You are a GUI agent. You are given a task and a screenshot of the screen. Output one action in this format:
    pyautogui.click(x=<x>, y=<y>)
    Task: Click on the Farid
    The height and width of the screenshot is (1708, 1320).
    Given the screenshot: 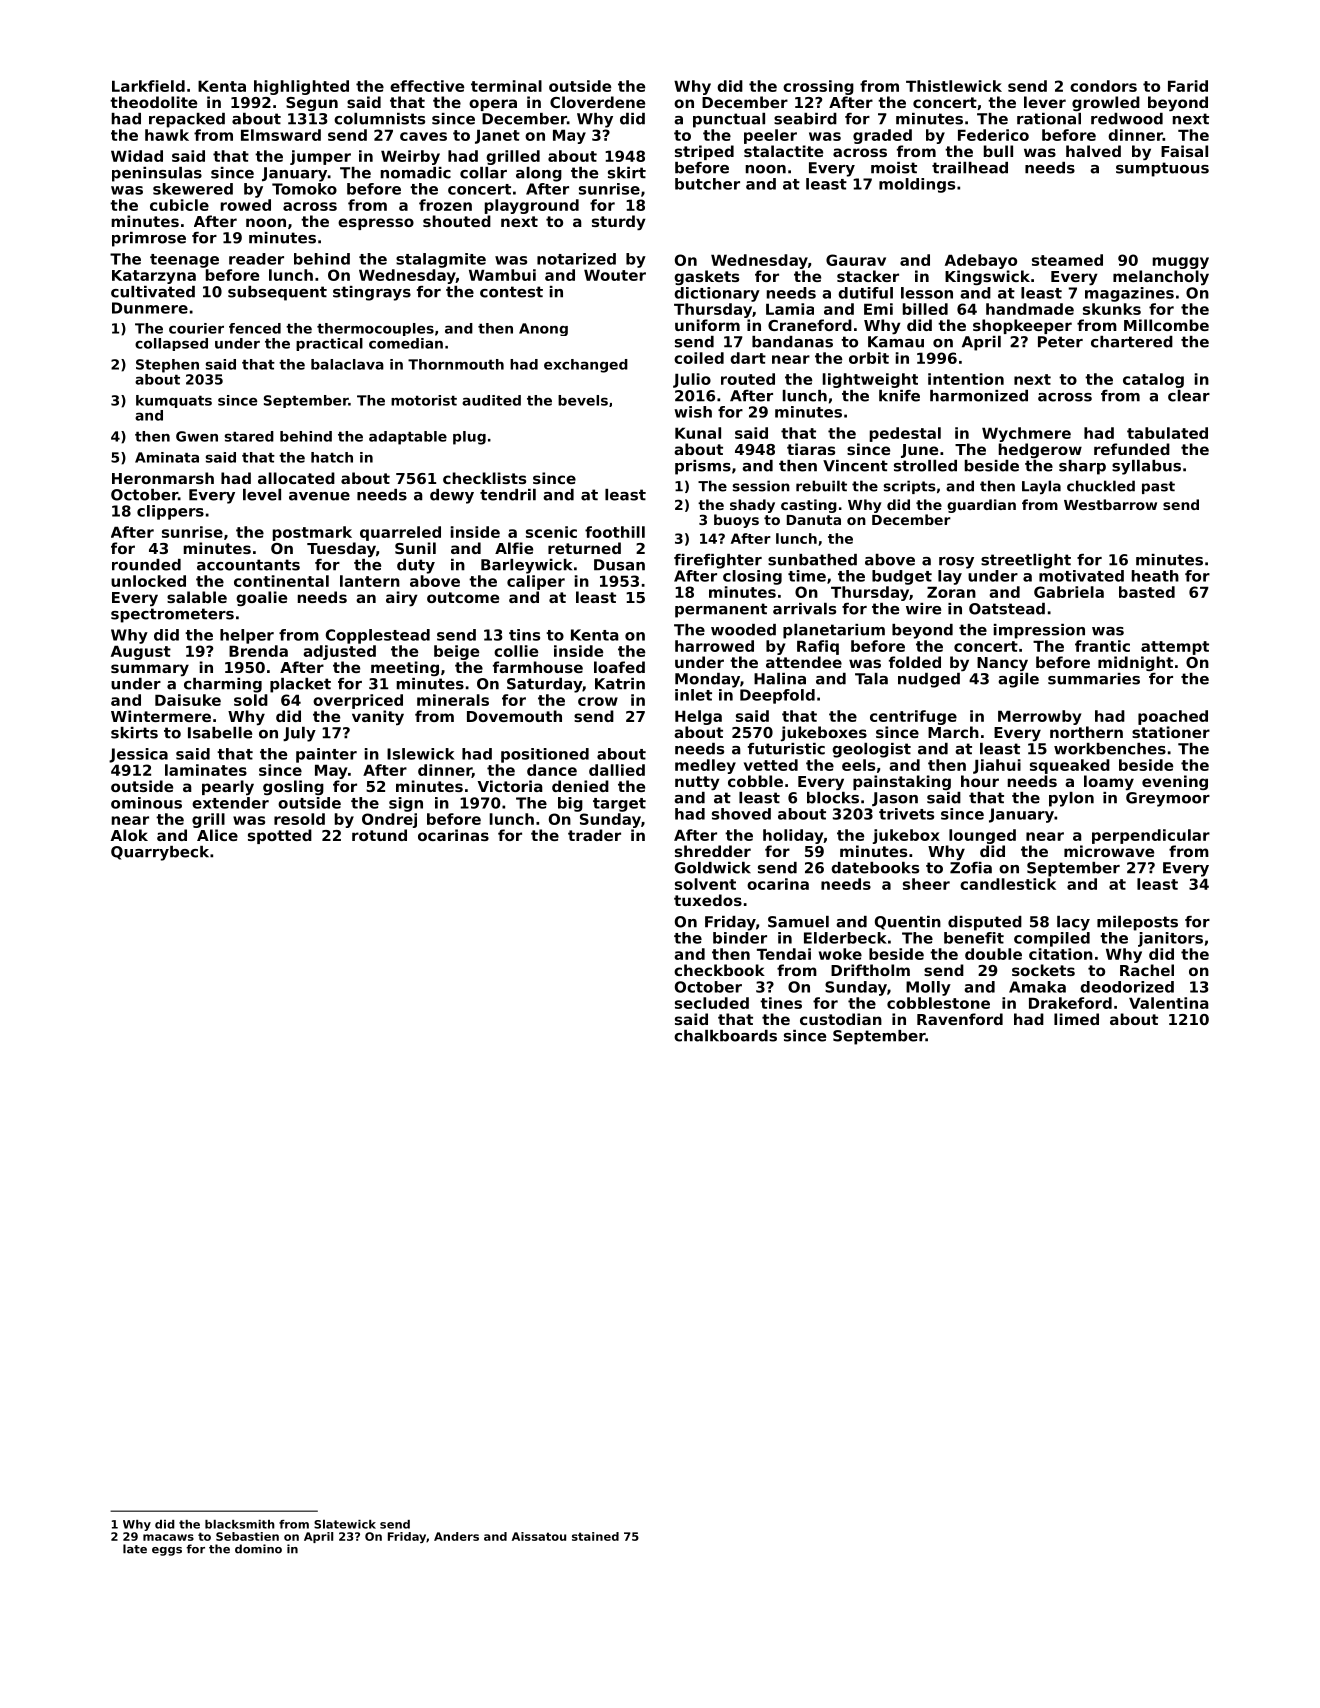 What is the action you would take?
    pyautogui.click(x=1188, y=86)
